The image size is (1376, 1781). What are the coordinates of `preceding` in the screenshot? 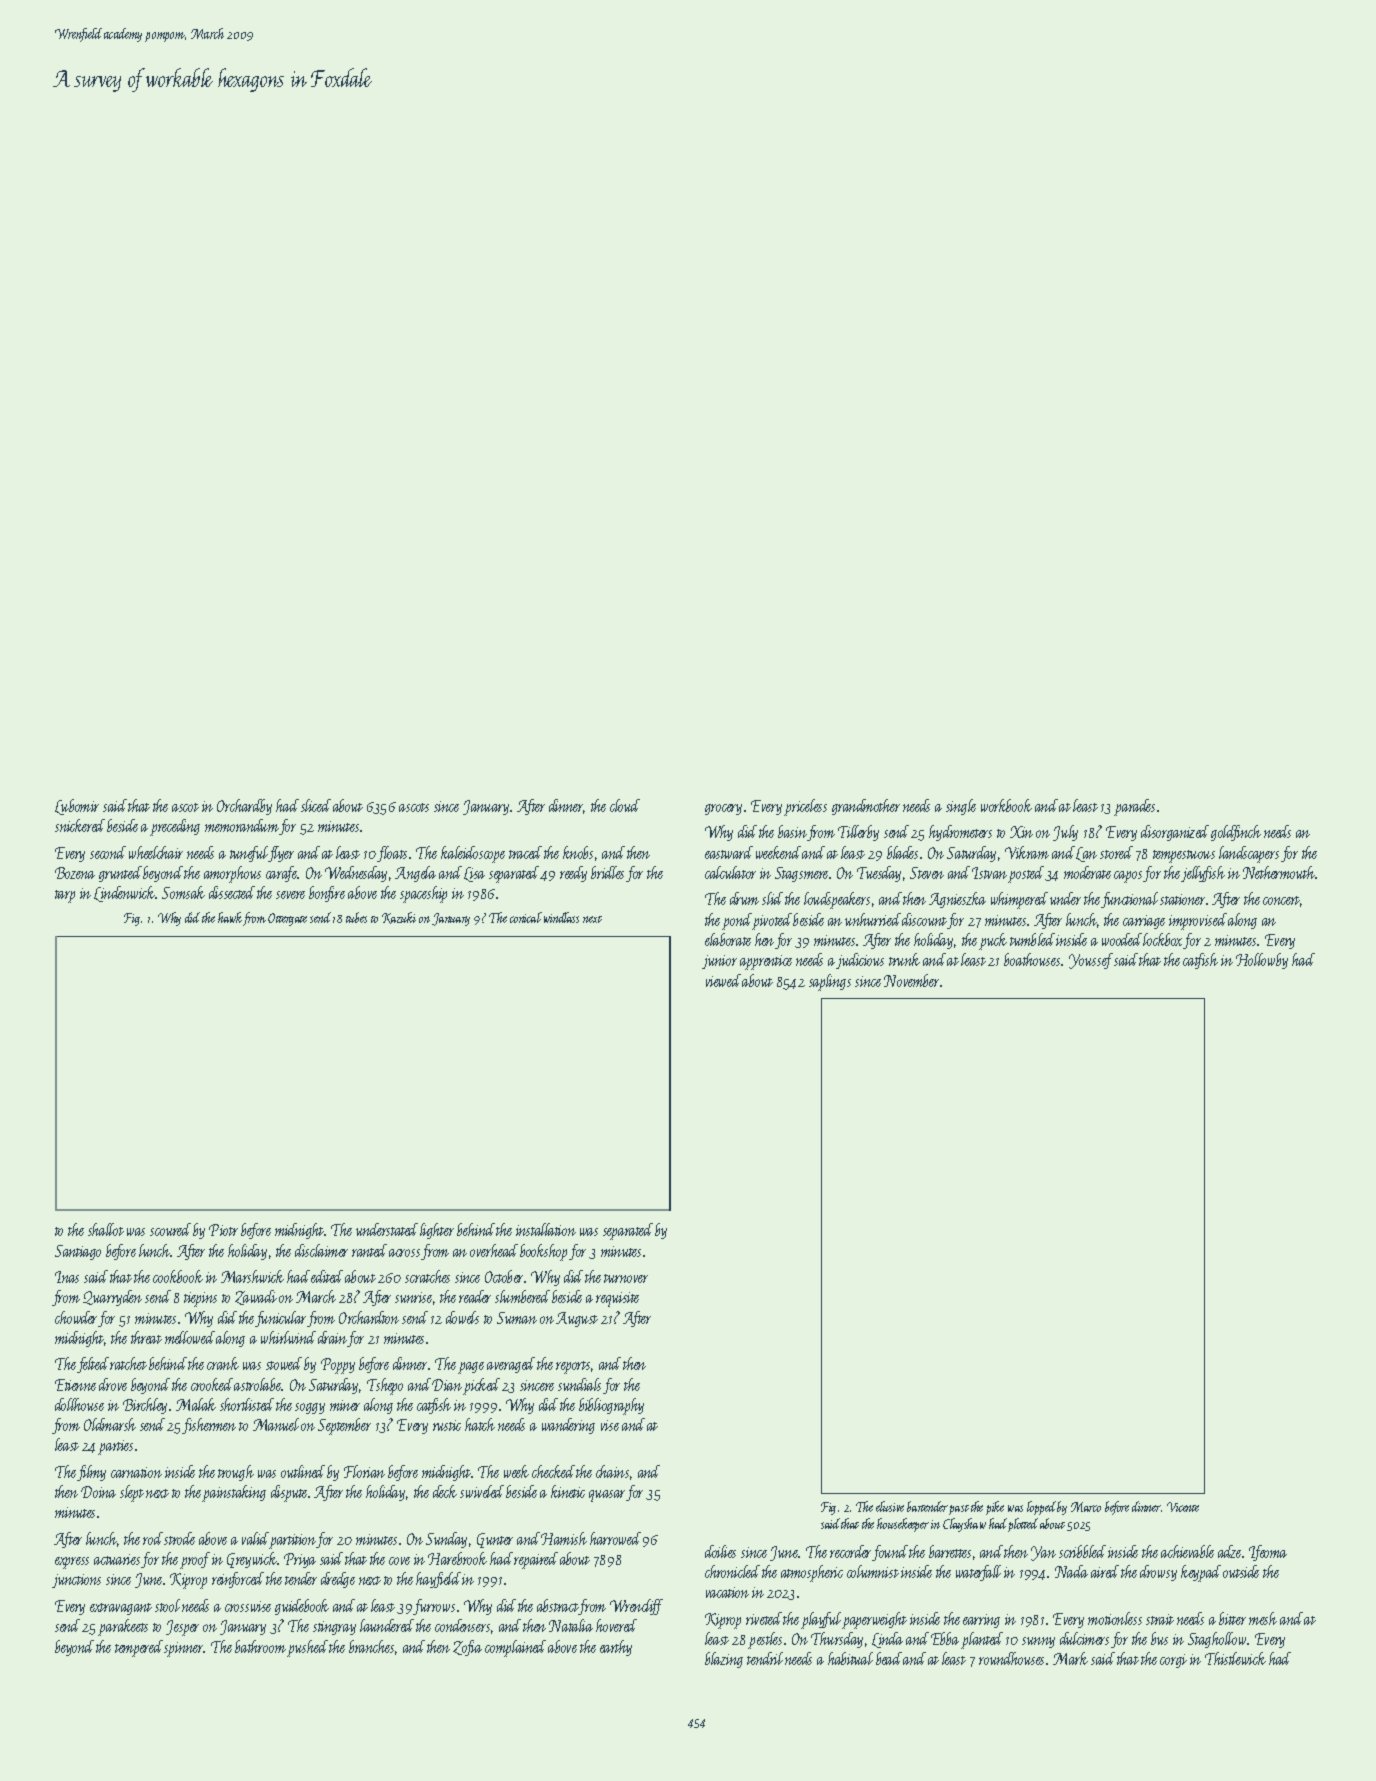 It's located at (175, 827).
